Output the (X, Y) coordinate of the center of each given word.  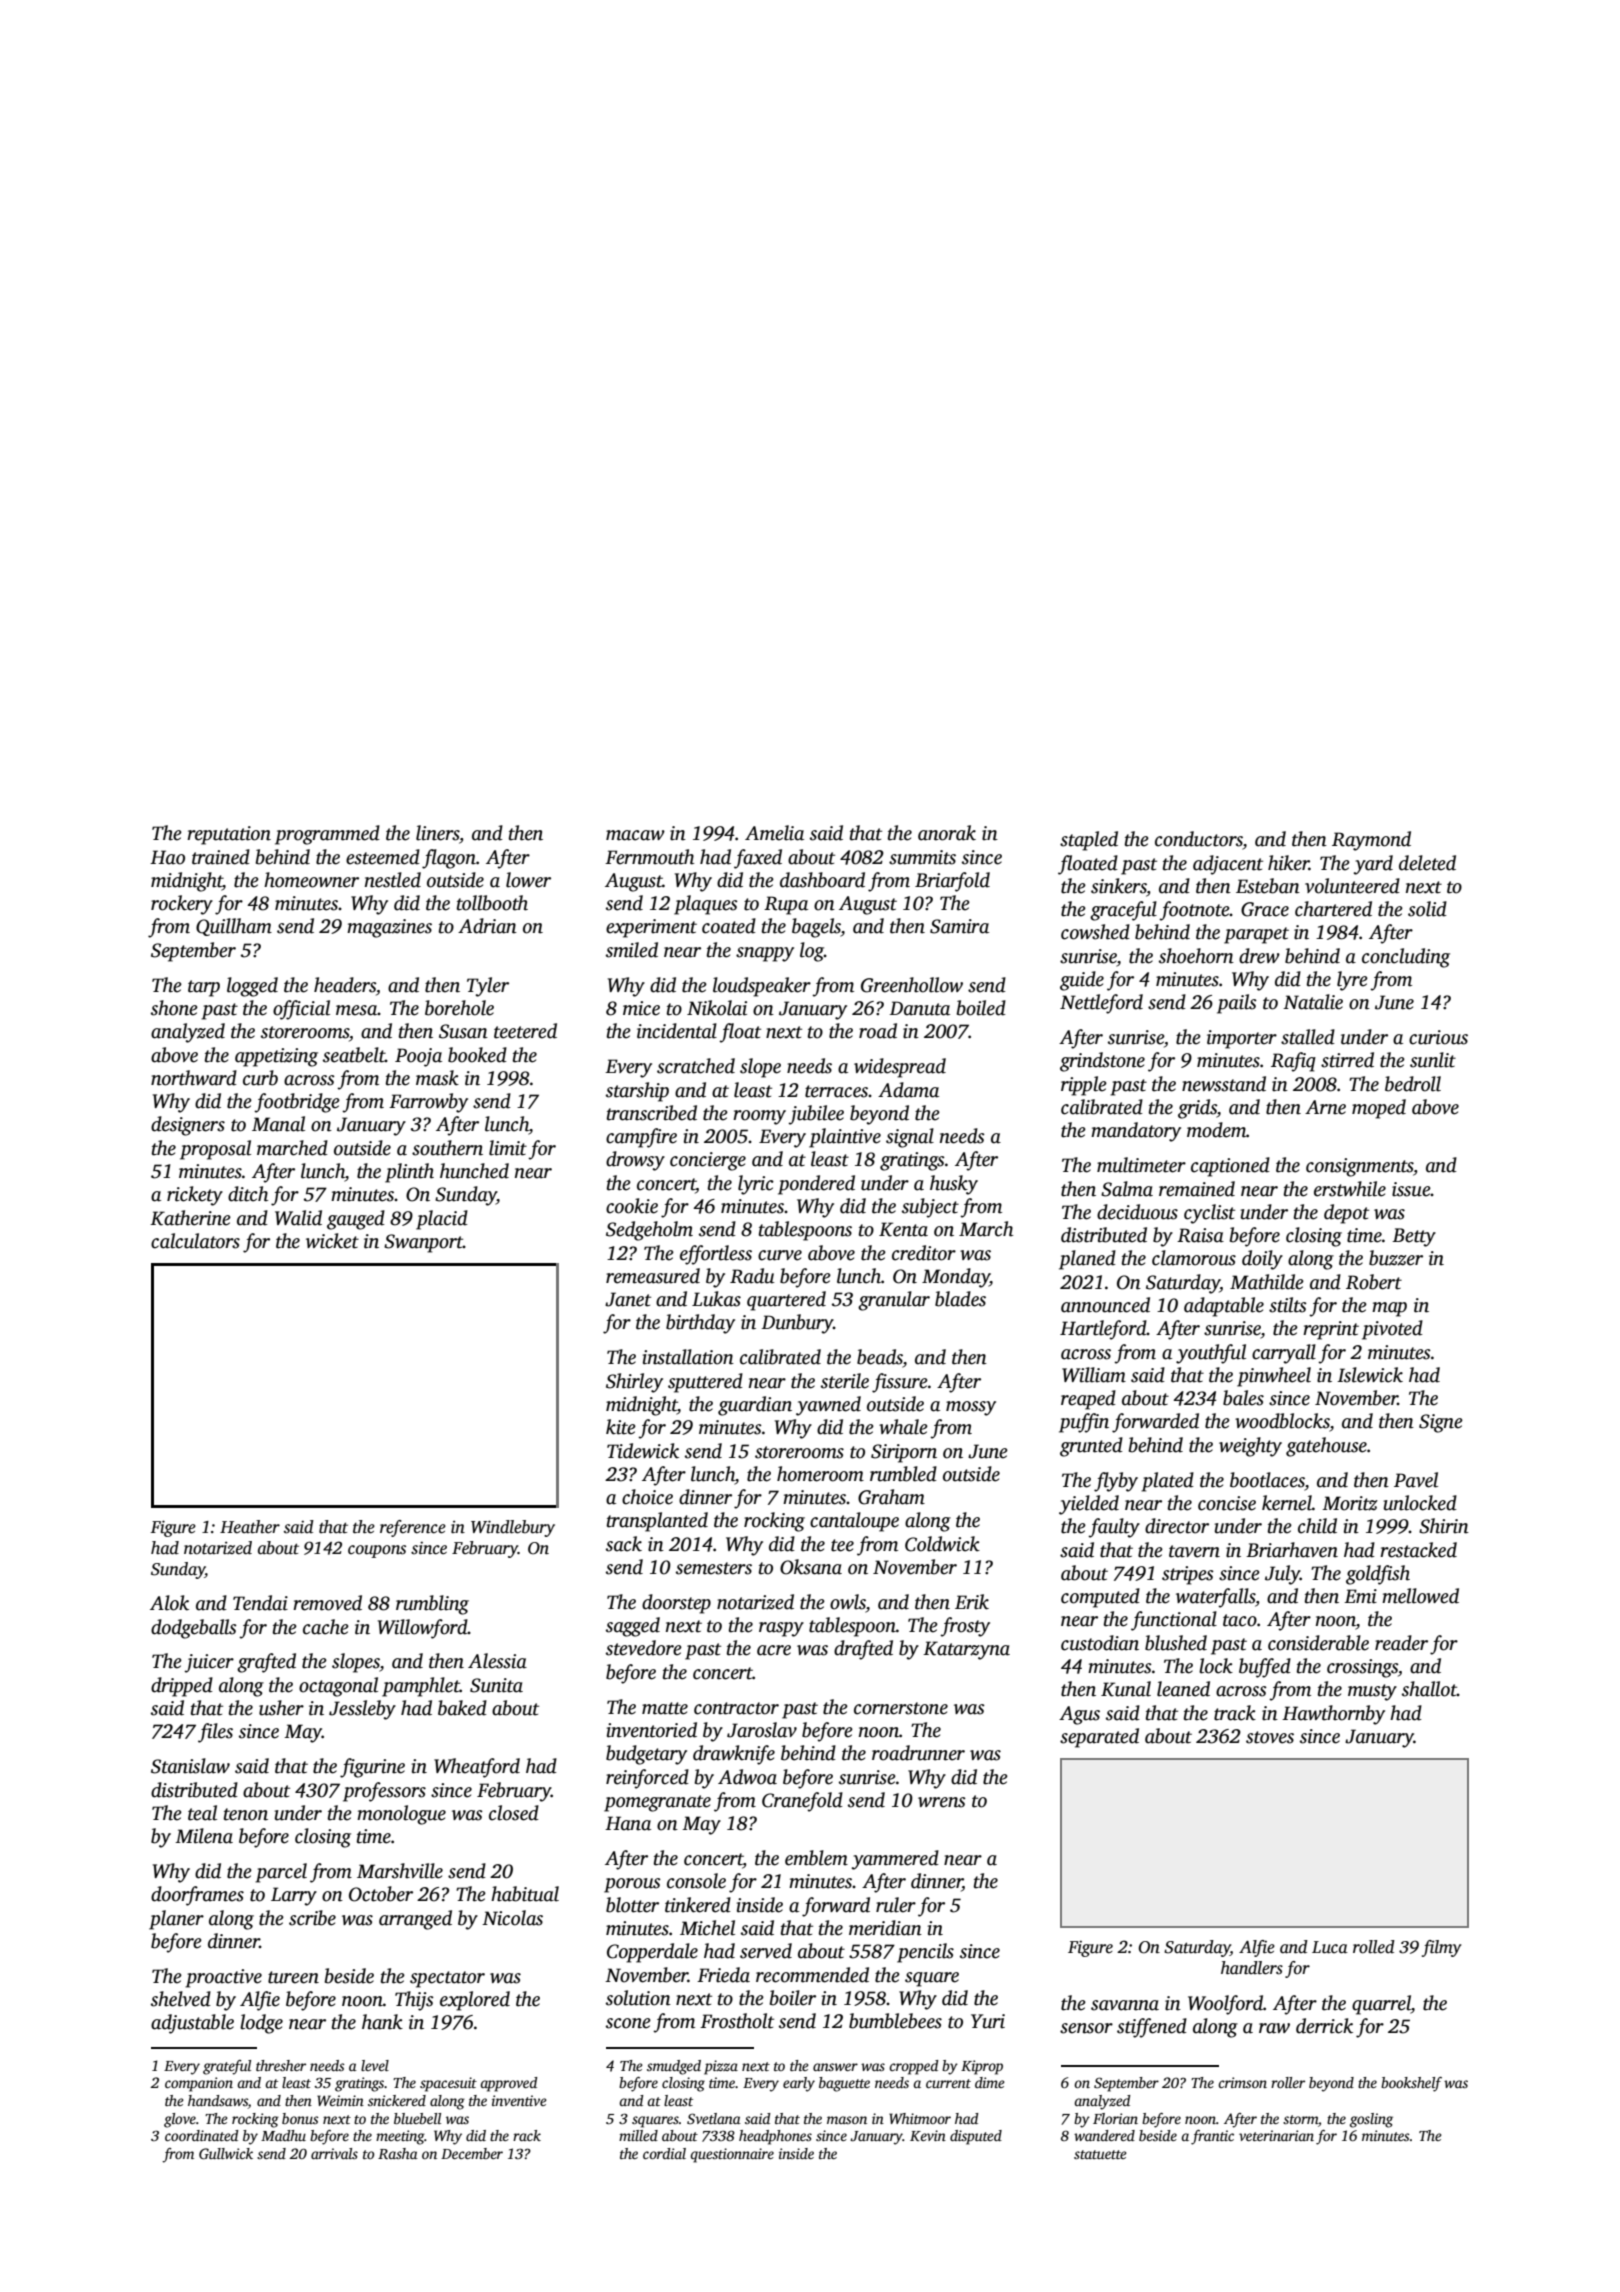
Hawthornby (1333, 1715)
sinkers (1119, 887)
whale (903, 1427)
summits (922, 857)
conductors (1199, 839)
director (1177, 1526)
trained (221, 857)
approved (508, 2084)
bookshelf (1411, 2084)
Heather (250, 1527)
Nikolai (717, 1008)
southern (447, 1148)
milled (638, 2135)
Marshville (400, 1871)
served (766, 1951)
